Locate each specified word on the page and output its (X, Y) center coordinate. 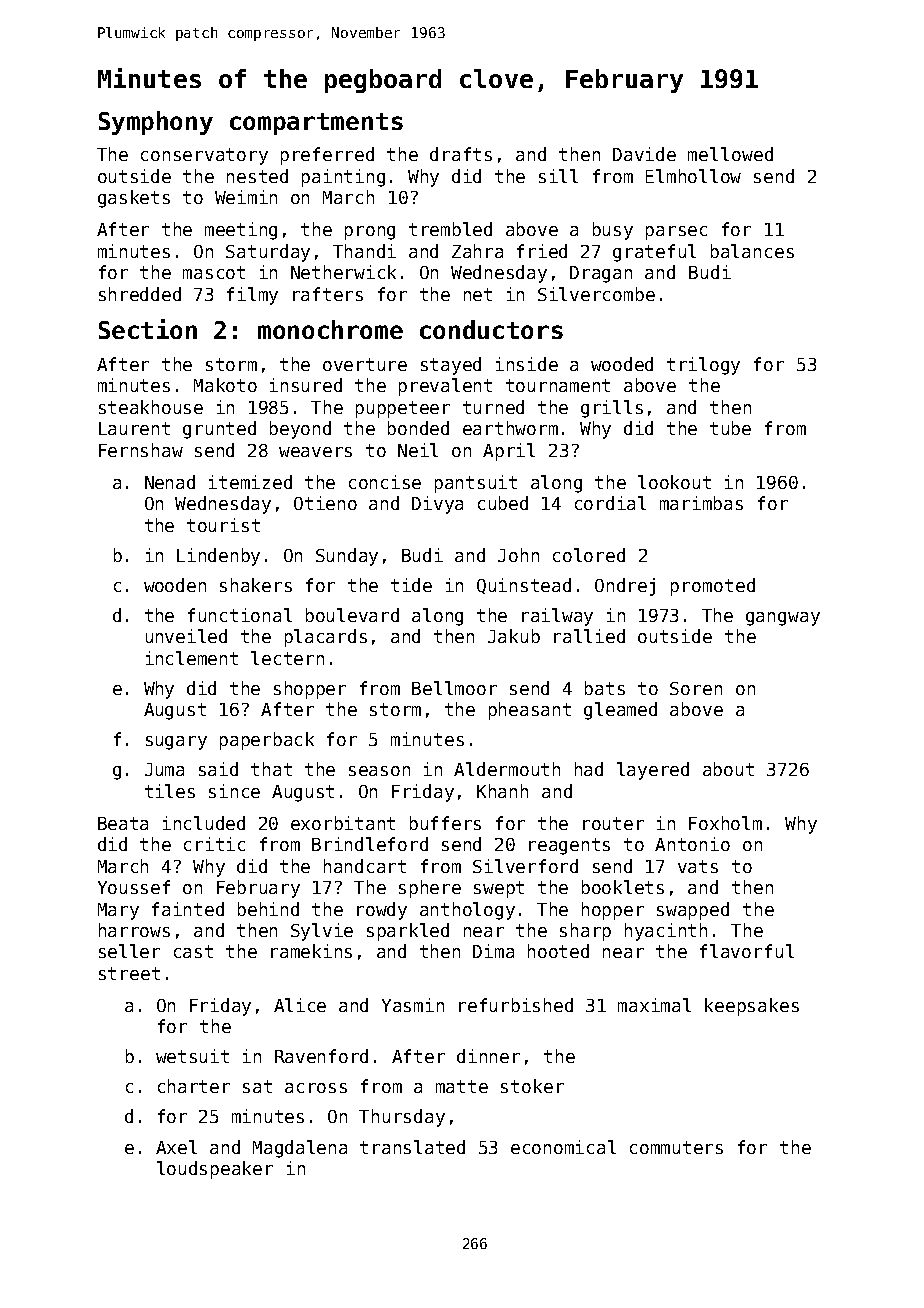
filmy (252, 296)
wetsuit (192, 1056)
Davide (644, 154)
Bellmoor (454, 688)
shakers (256, 585)
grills (612, 409)
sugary (176, 743)
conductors (491, 329)
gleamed (620, 711)
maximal (654, 1005)
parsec (676, 233)
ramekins (311, 951)
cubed (503, 503)
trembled (450, 229)
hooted (558, 951)
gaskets (134, 199)
